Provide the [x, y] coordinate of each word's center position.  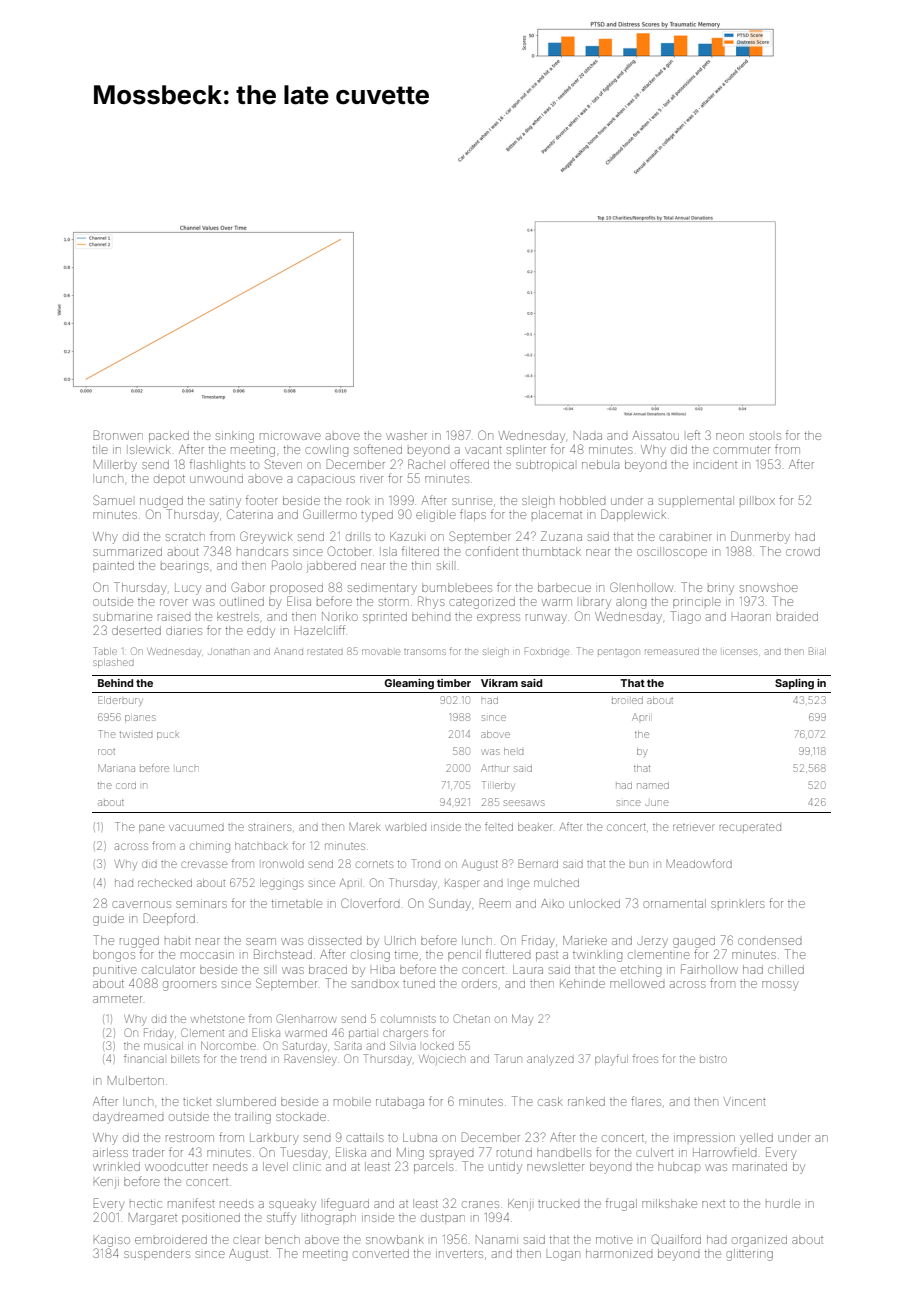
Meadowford [699, 863]
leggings [281, 884]
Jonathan [228, 652]
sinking [235, 437]
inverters [459, 1254]
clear [246, 1240]
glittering [749, 1255]
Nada [588, 435]
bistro [713, 1059]
